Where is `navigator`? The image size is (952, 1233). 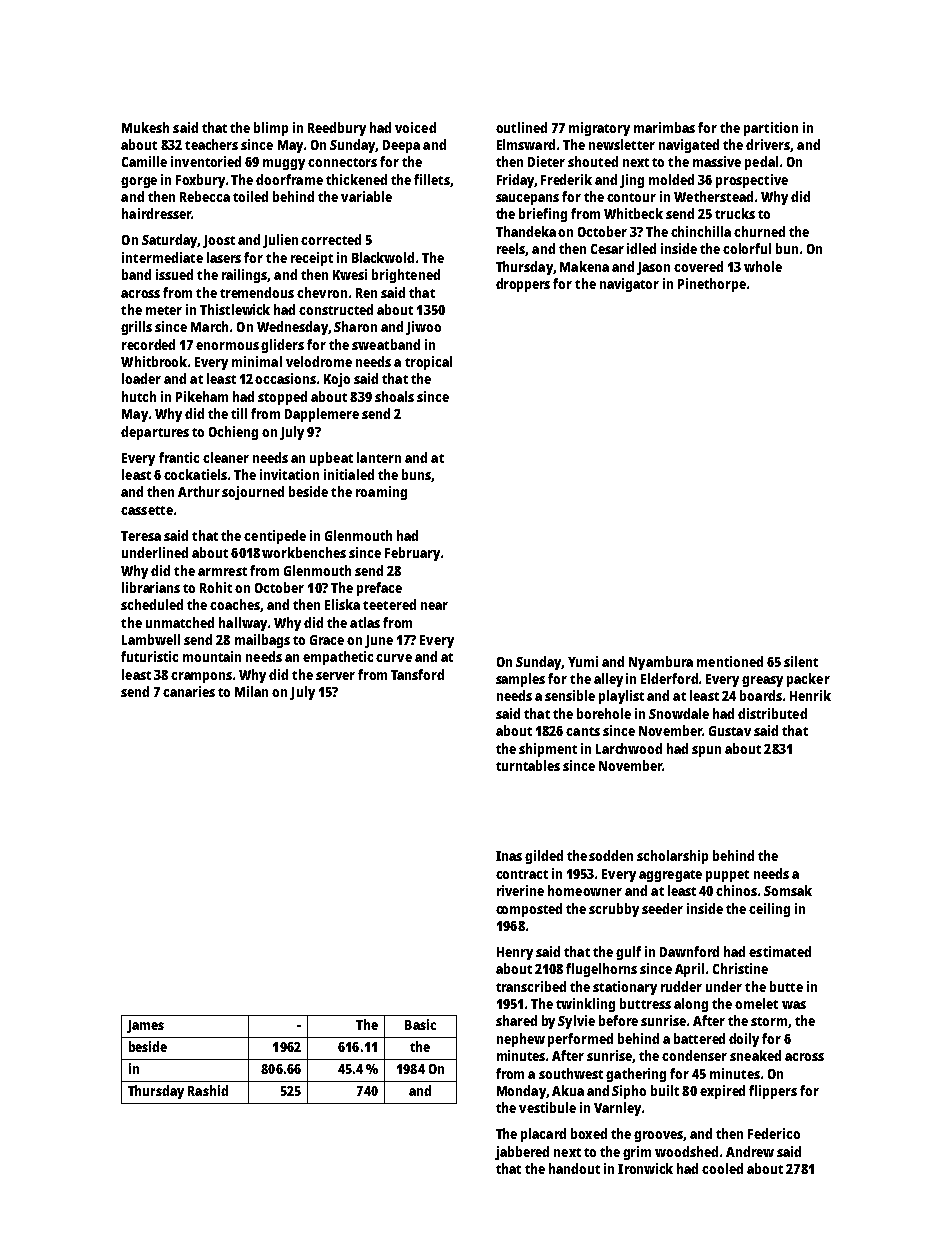
navigator is located at coordinates (629, 285).
